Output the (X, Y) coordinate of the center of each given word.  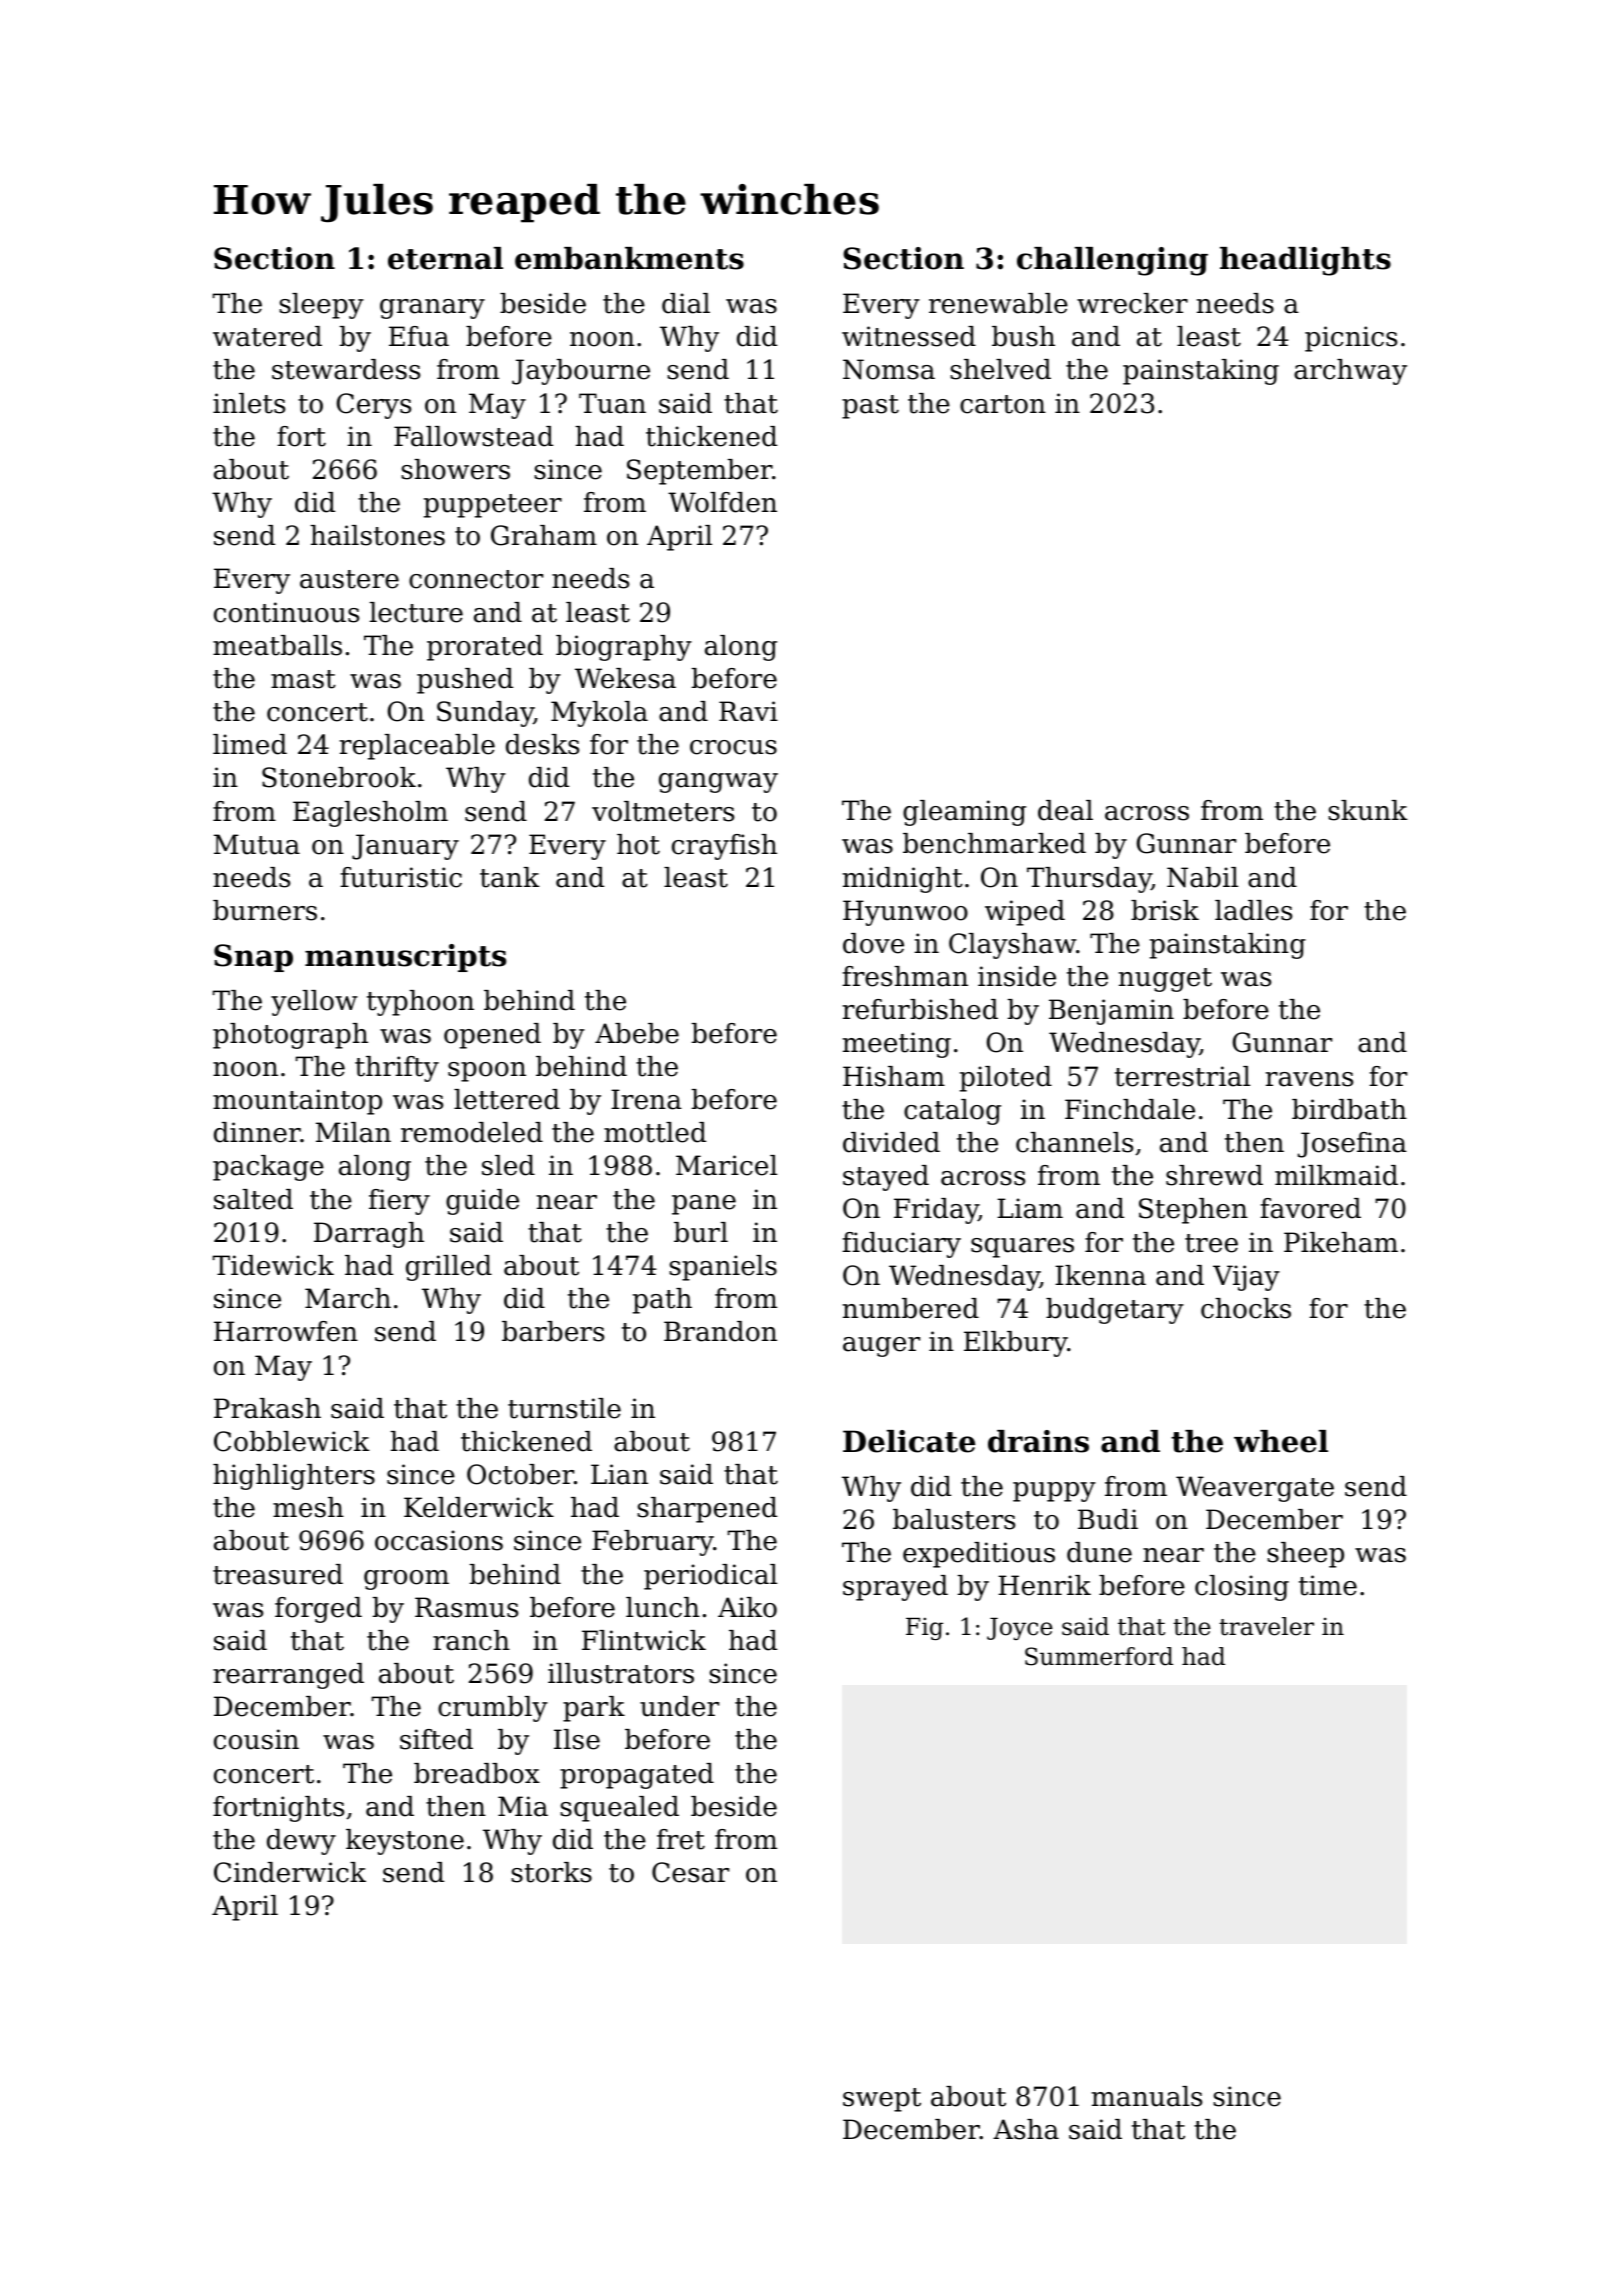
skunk (1368, 810)
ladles (1253, 910)
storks (551, 1872)
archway (1350, 372)
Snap (253, 958)
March (348, 1298)
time (1328, 1585)
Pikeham (1341, 1242)
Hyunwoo (905, 913)
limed (250, 744)
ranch (471, 1640)
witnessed (909, 336)
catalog (952, 1112)
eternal (445, 258)
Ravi (748, 711)
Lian (619, 1474)
